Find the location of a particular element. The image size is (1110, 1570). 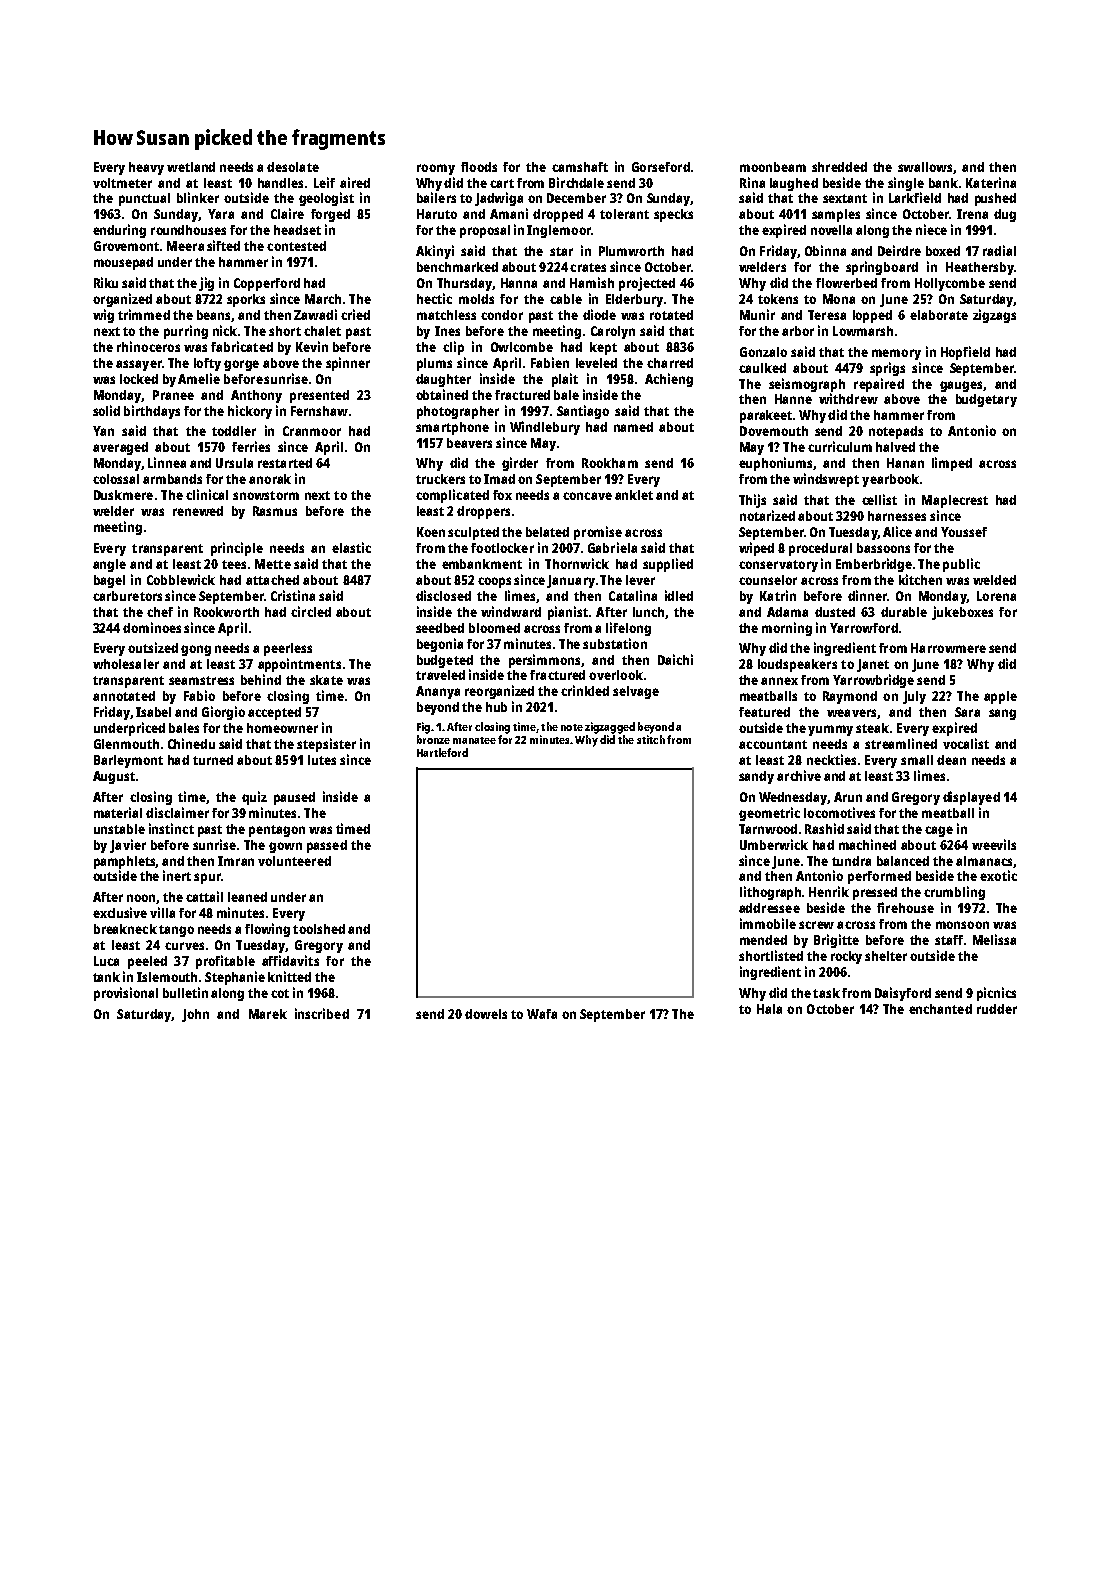

Duskmere is located at coordinates (123, 495).
